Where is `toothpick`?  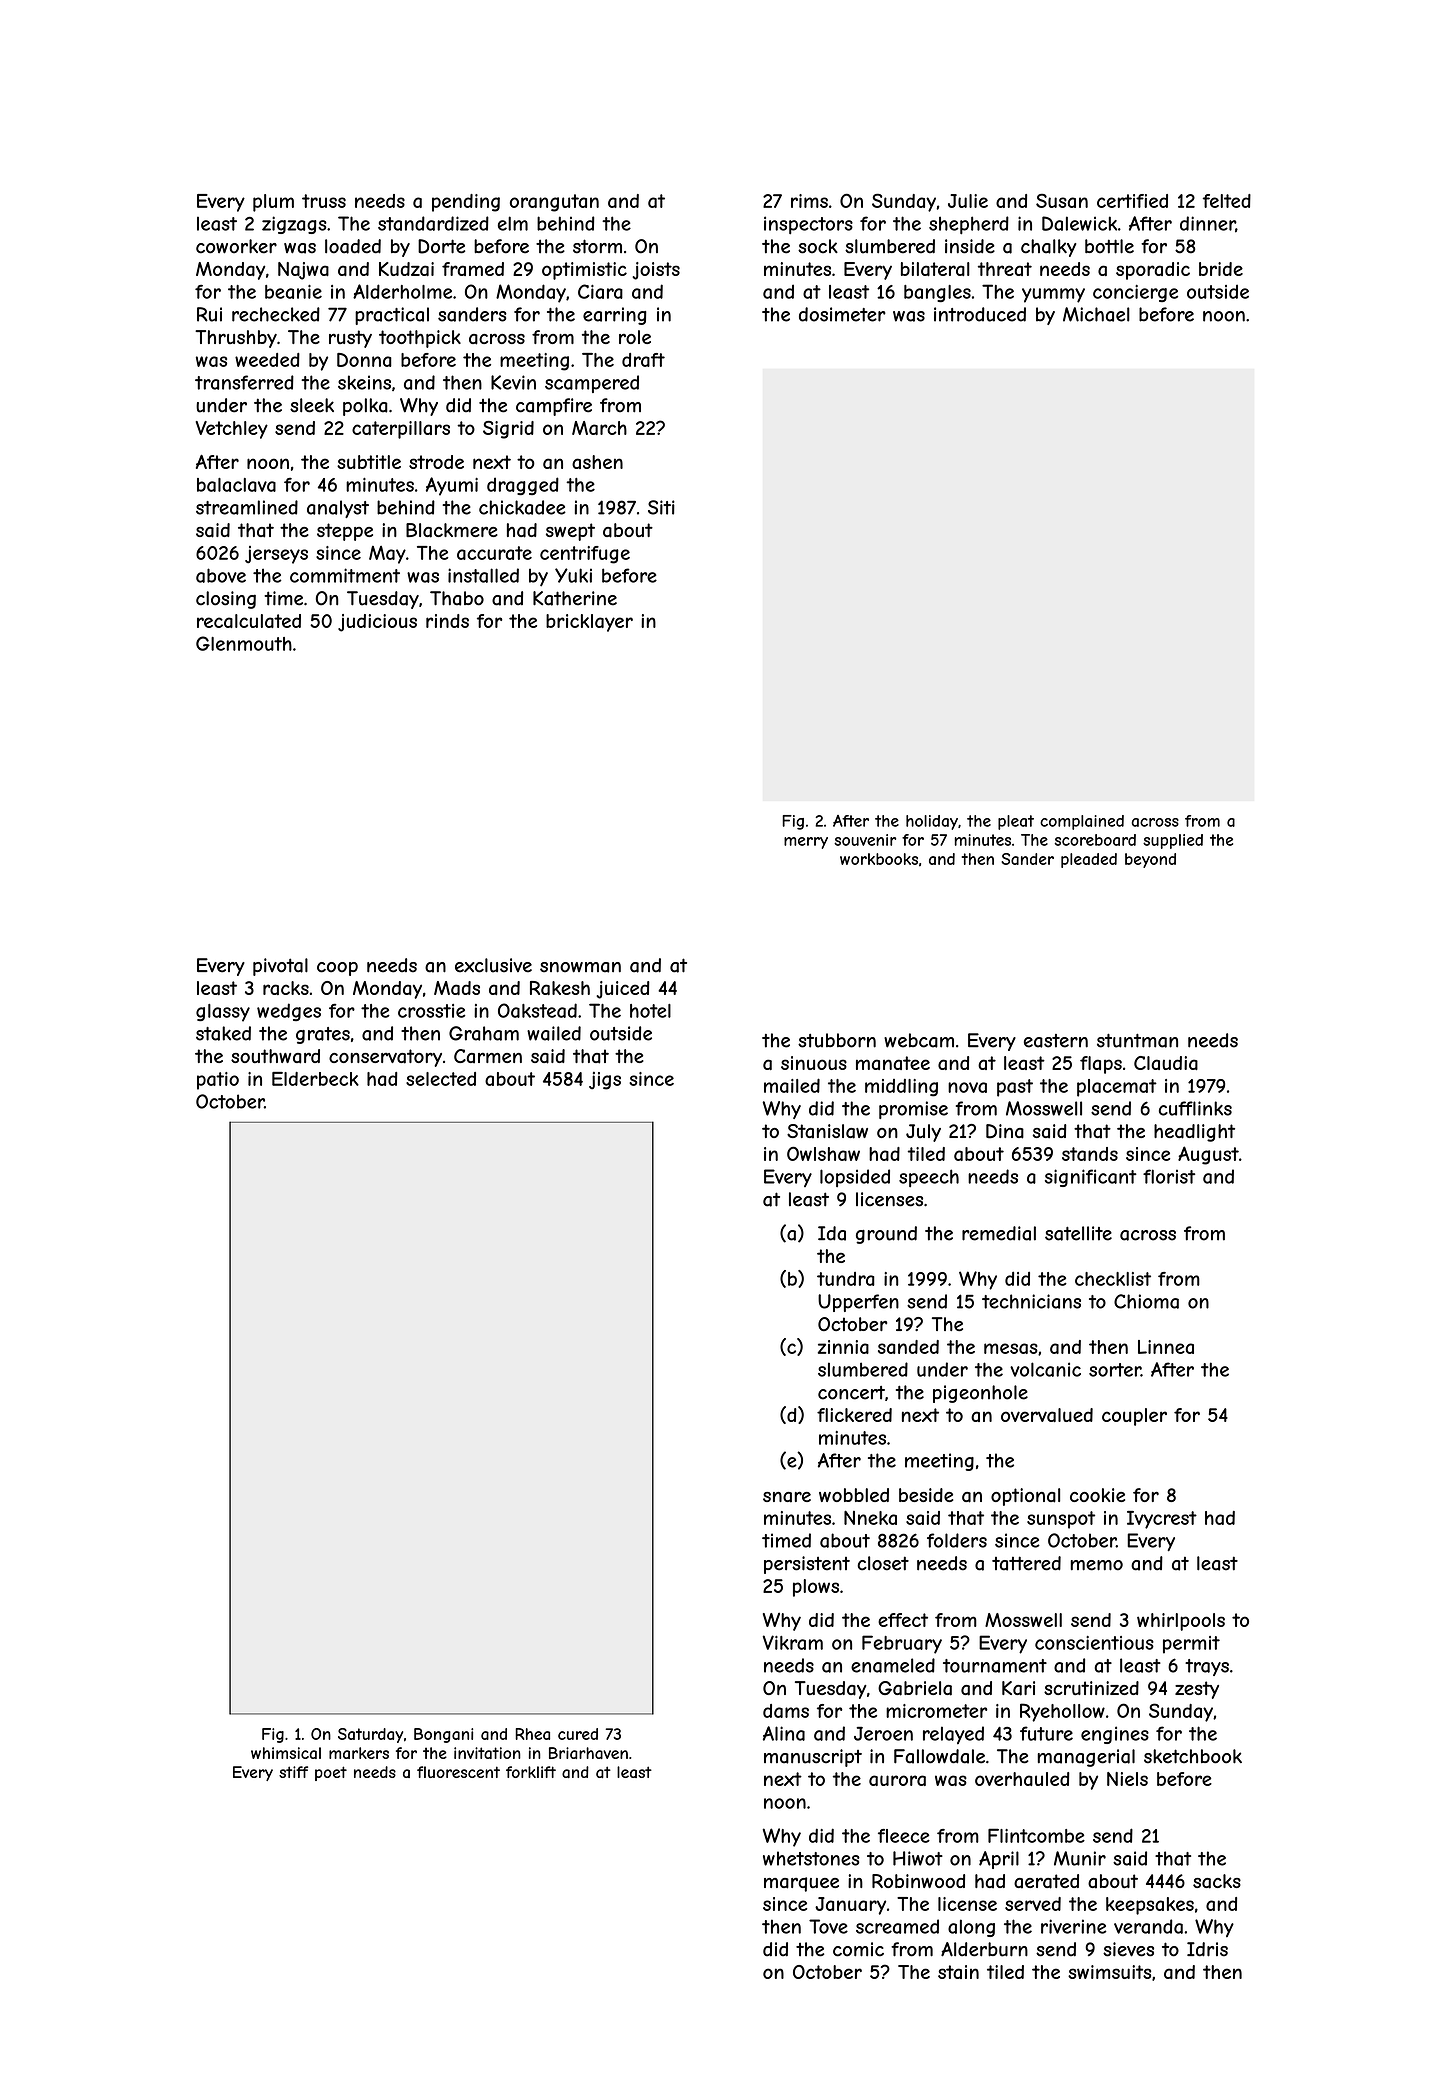
toothpick is located at coordinates (420, 339).
